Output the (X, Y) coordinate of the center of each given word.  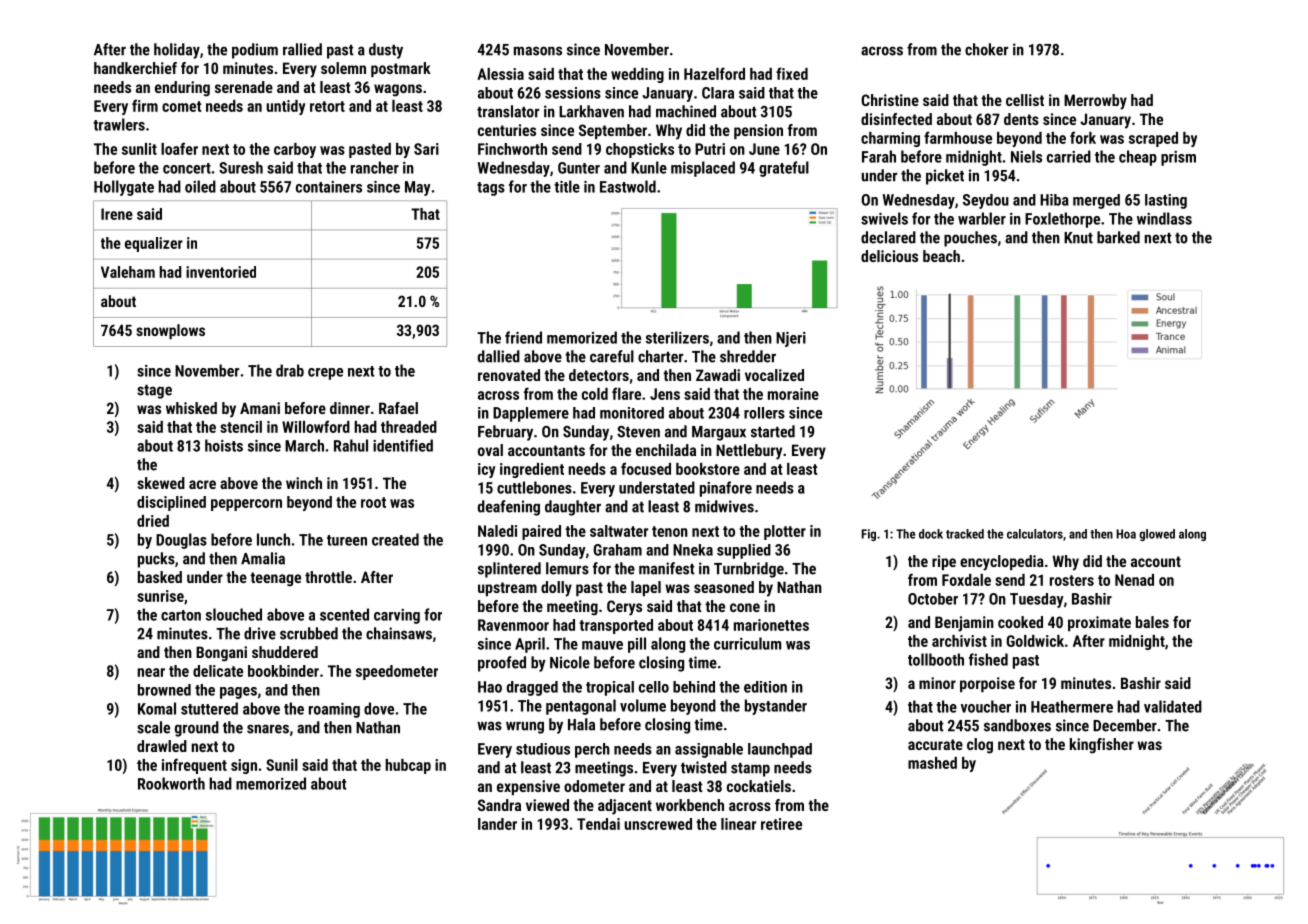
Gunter (579, 168)
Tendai (598, 824)
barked (1118, 237)
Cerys (624, 608)
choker (986, 49)
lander (497, 824)
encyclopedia (1002, 563)
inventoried (221, 272)
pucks (156, 560)
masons (538, 51)
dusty (386, 51)
